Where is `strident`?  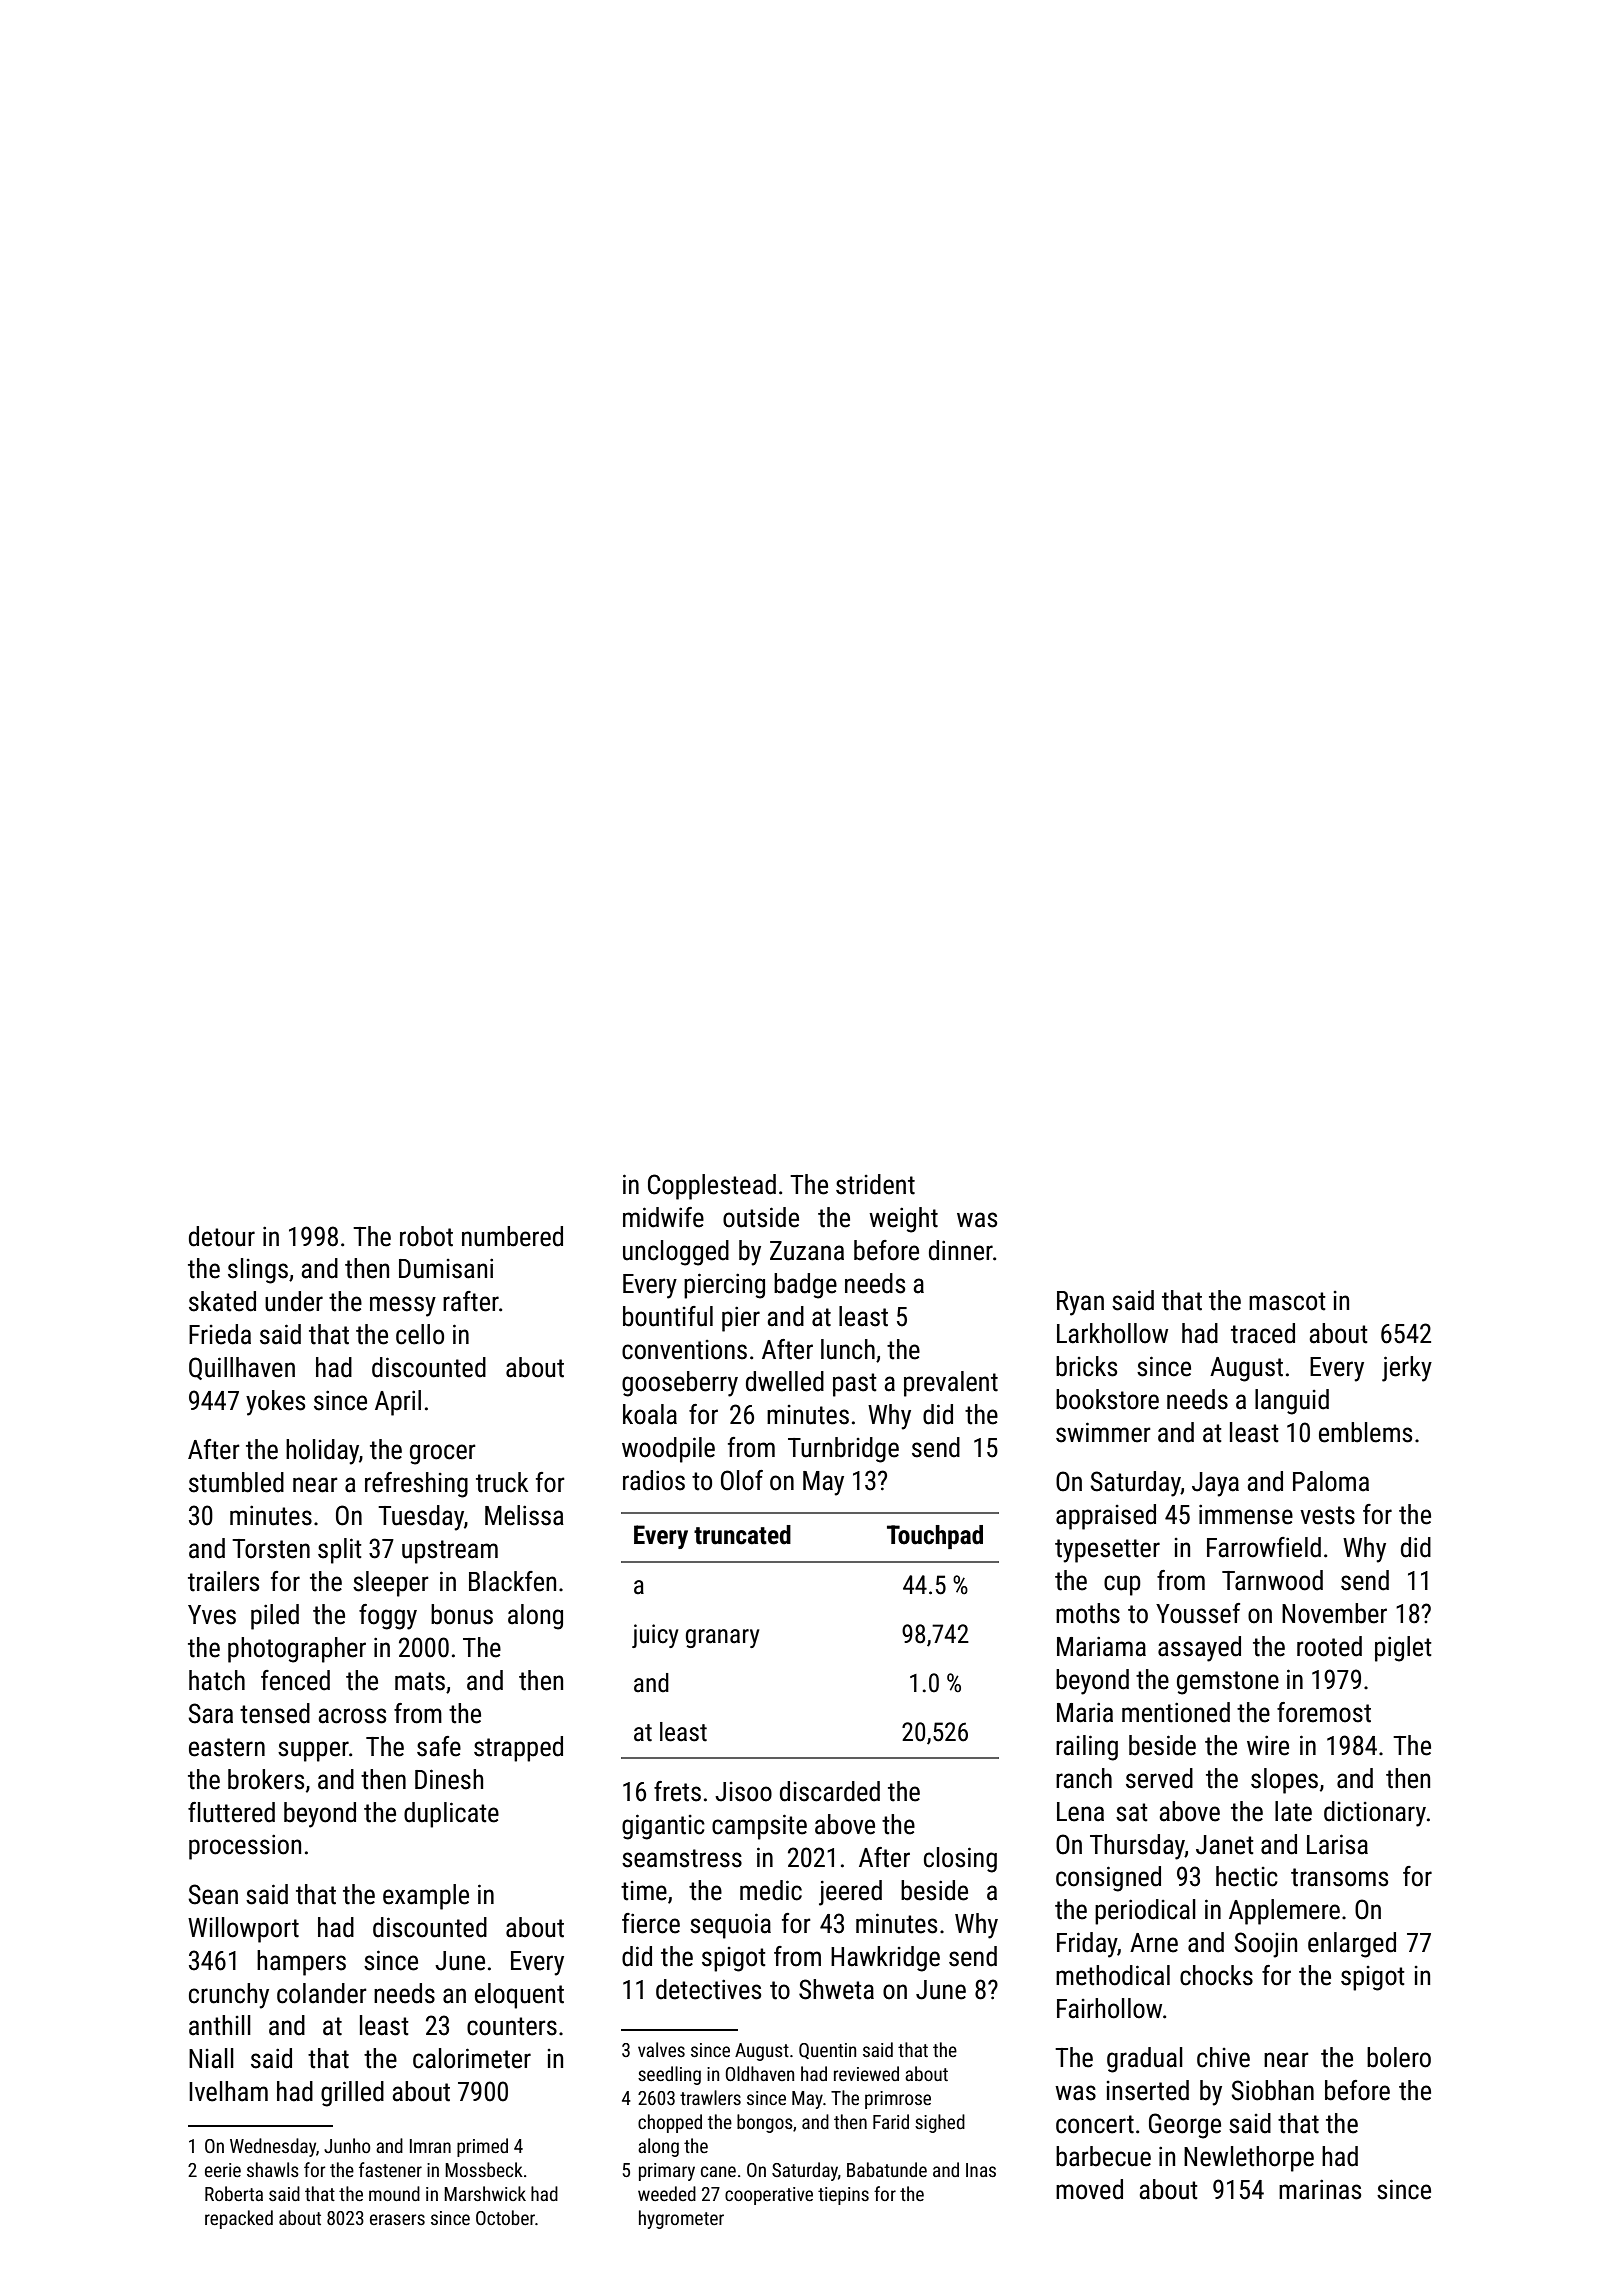 strident is located at coordinates (875, 1184).
